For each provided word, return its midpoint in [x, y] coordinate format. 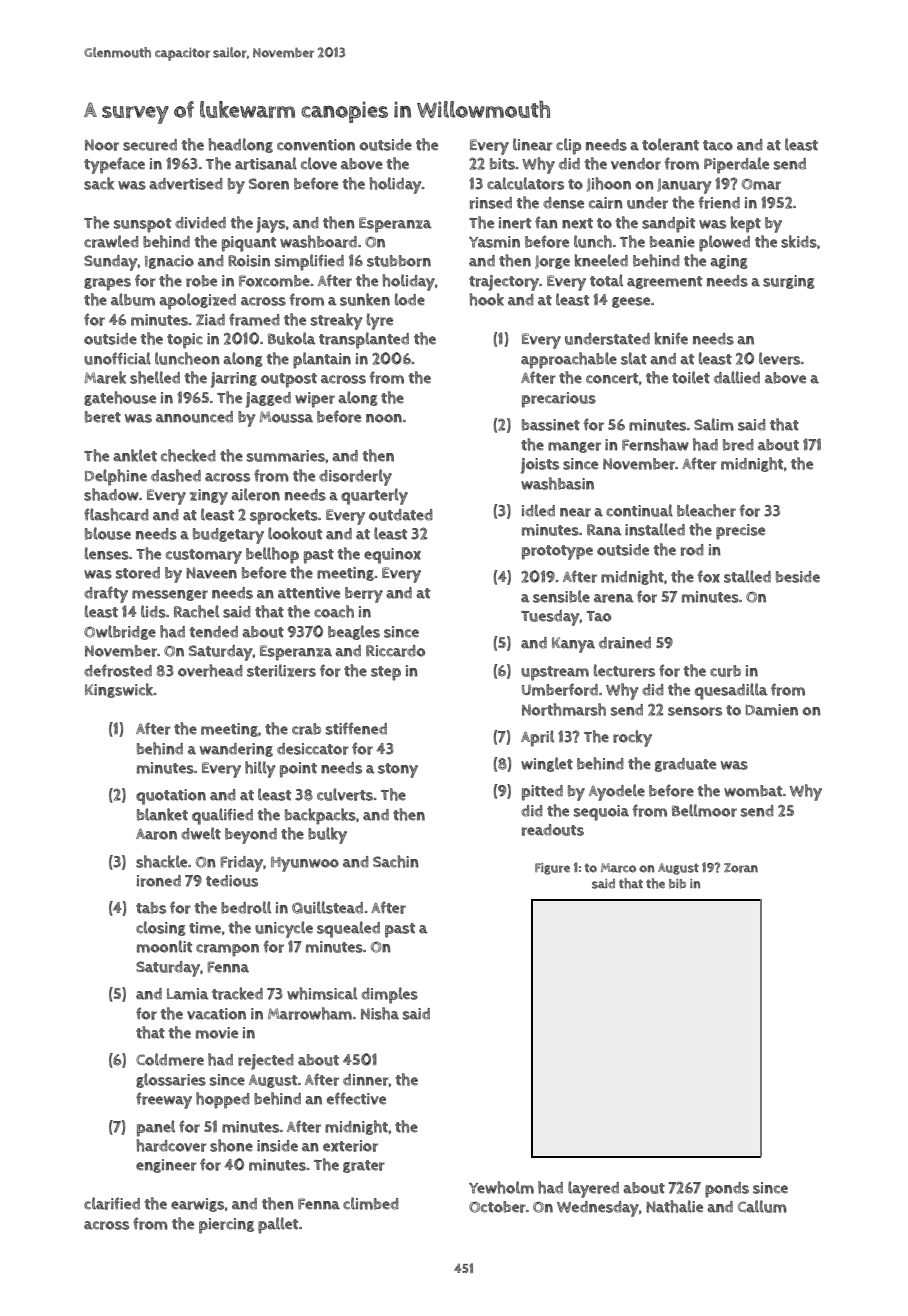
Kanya [573, 645]
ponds [727, 1190]
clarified [112, 1203]
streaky [336, 321]
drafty [106, 594]
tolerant [670, 144]
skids [799, 241]
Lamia [188, 994]
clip [568, 146]
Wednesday [598, 1209]
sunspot [142, 225]
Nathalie [674, 1206]
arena [614, 598]
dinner [366, 1080]
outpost [289, 380]
